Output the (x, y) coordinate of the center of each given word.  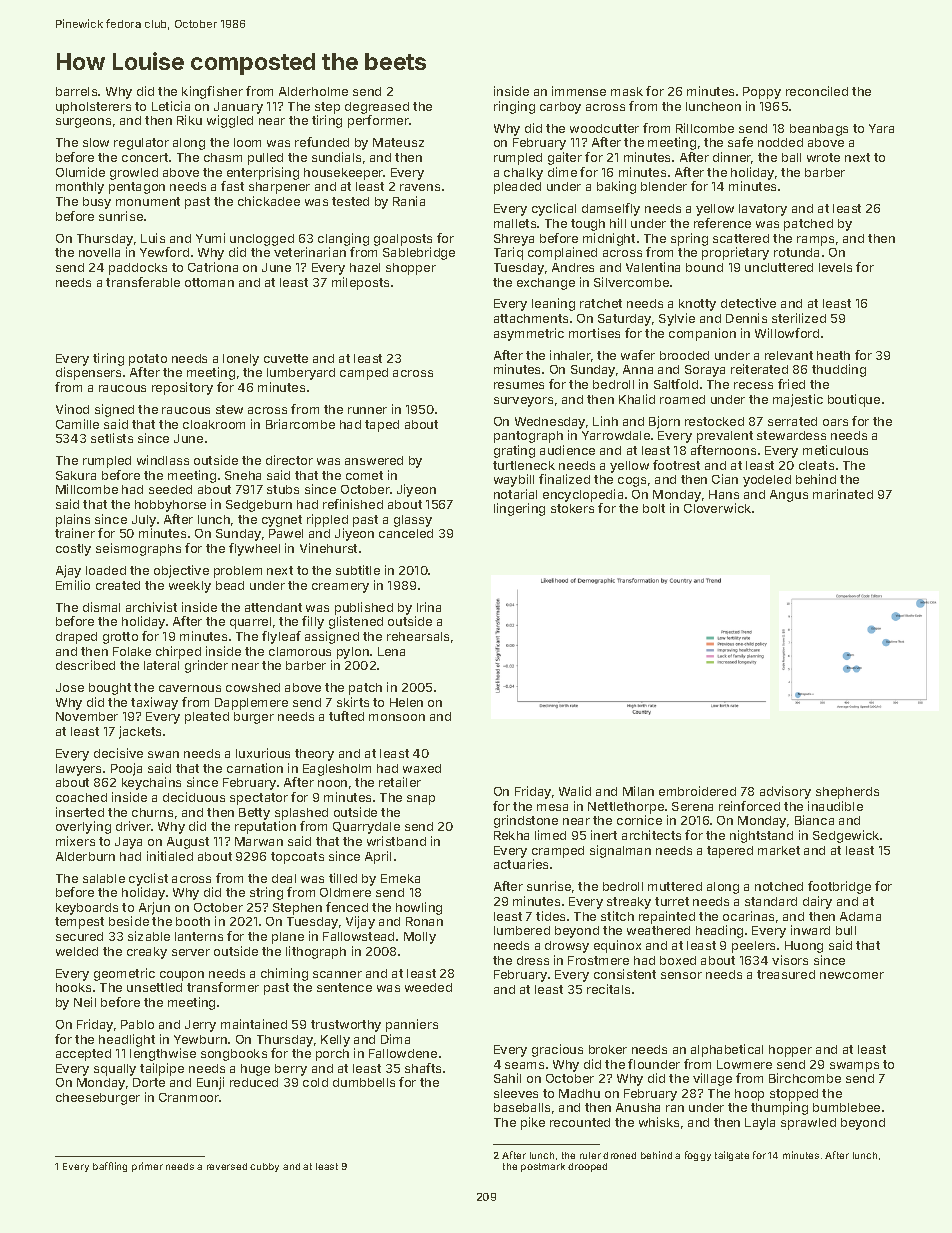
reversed (227, 1166)
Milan (638, 791)
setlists (112, 438)
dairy (817, 902)
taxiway (154, 703)
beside (129, 921)
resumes (519, 385)
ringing (514, 107)
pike (533, 1123)
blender (664, 186)
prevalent (725, 437)
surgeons (83, 123)
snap (421, 800)
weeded (428, 987)
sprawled (808, 1124)
